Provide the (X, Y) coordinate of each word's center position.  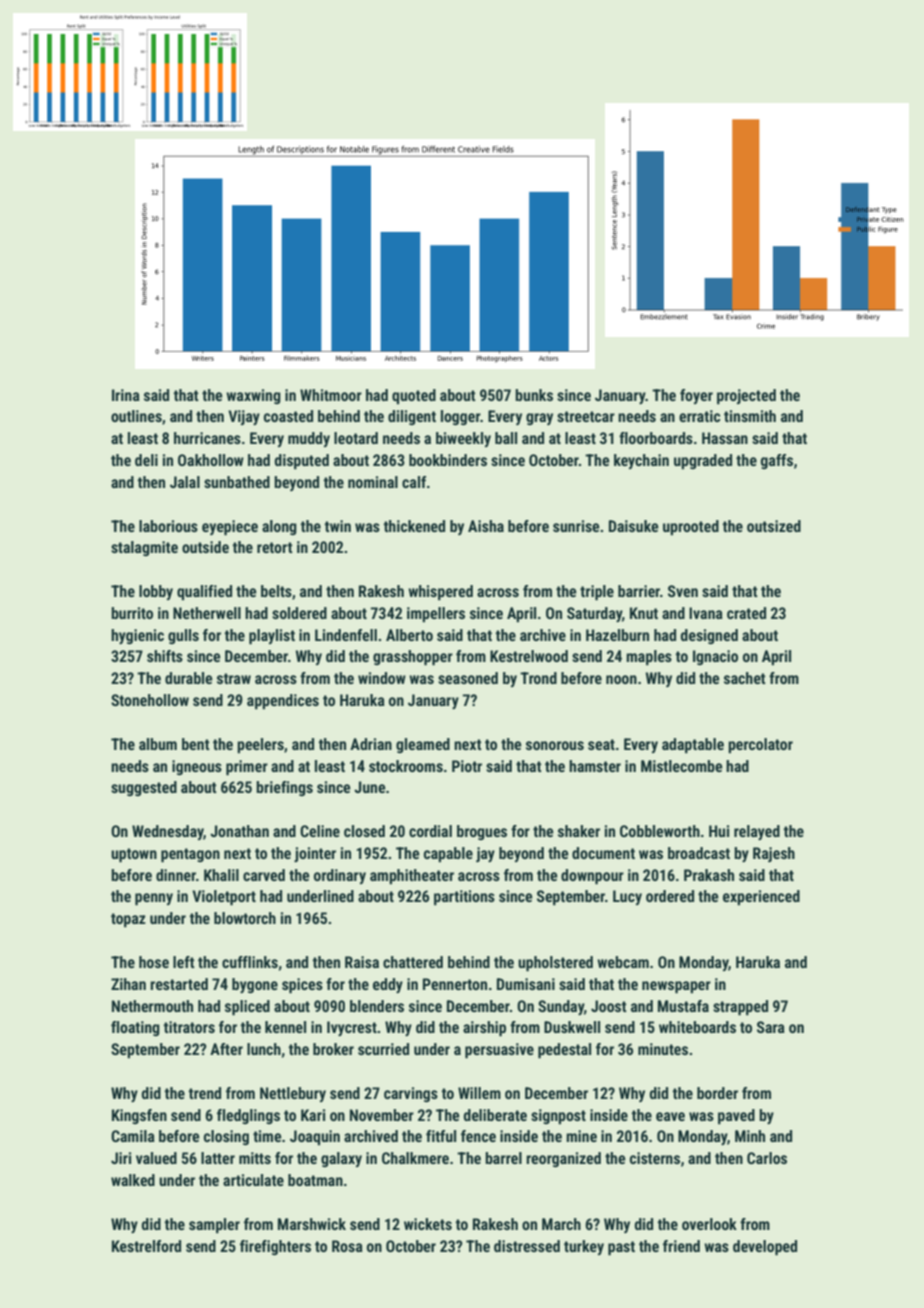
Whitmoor (331, 395)
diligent (412, 417)
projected (746, 397)
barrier (639, 591)
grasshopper (413, 658)
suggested (144, 788)
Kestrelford (146, 1246)
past (621, 1248)
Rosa (347, 1246)
